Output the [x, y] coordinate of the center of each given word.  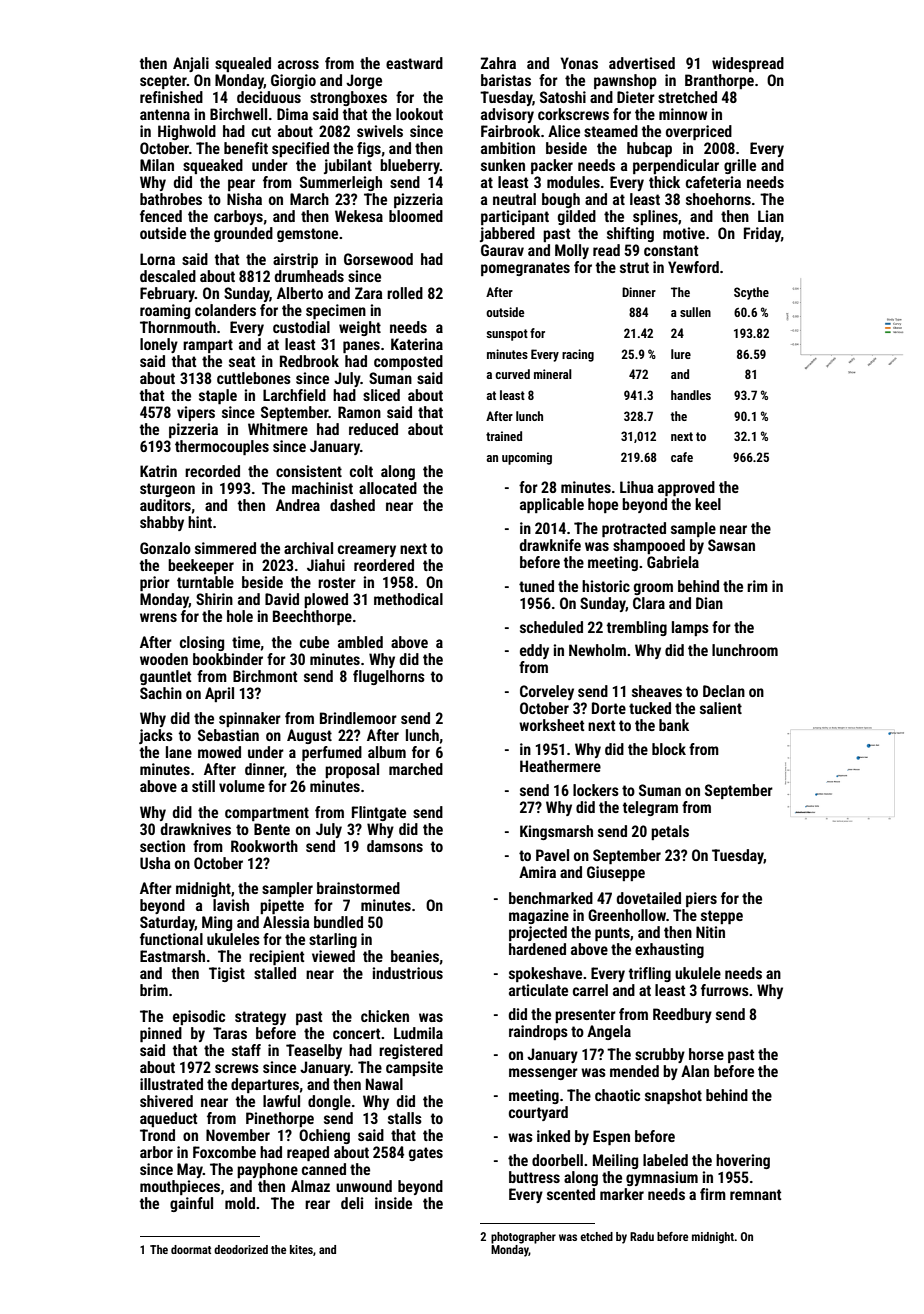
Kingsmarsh [556, 832]
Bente [272, 829]
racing [578, 355]
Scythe [751, 293]
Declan [724, 691]
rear [317, 1204]
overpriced [699, 132]
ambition [508, 148]
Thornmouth [178, 327]
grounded [243, 234]
